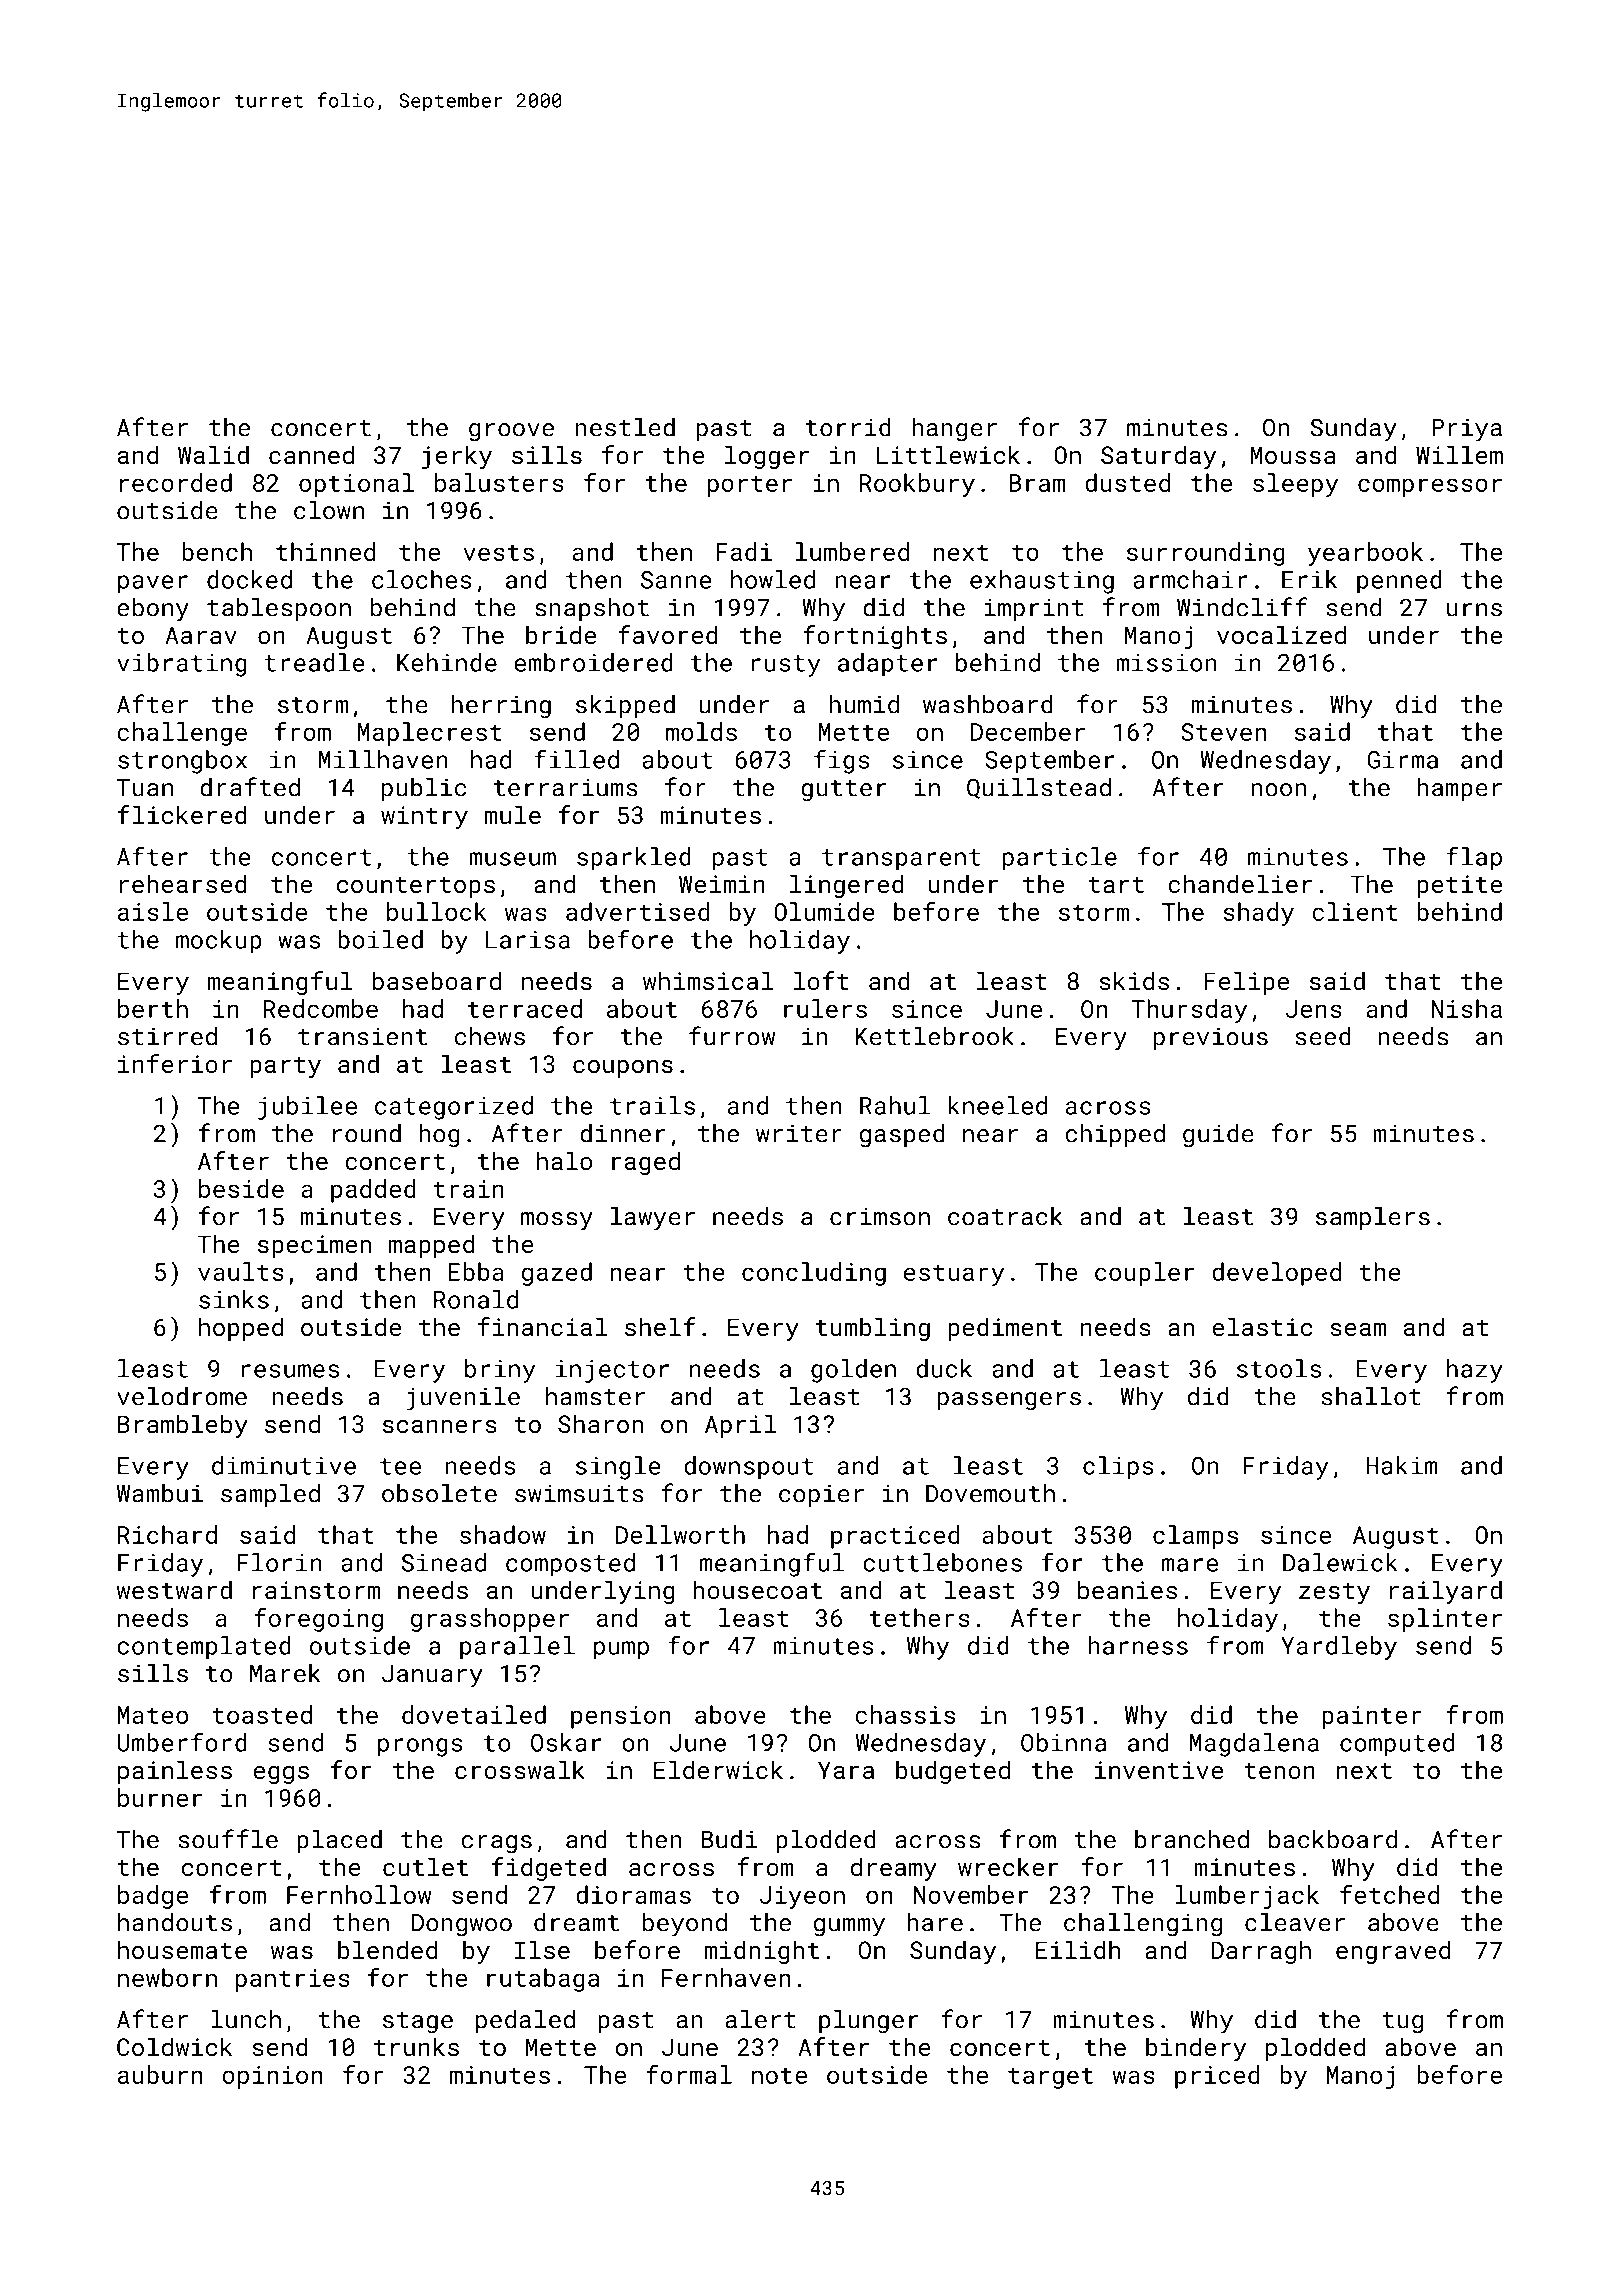 This document has height=2292, width=1620. What do you see at coordinates (1402, 1465) in the document?
I see `Hakim` at bounding box center [1402, 1465].
